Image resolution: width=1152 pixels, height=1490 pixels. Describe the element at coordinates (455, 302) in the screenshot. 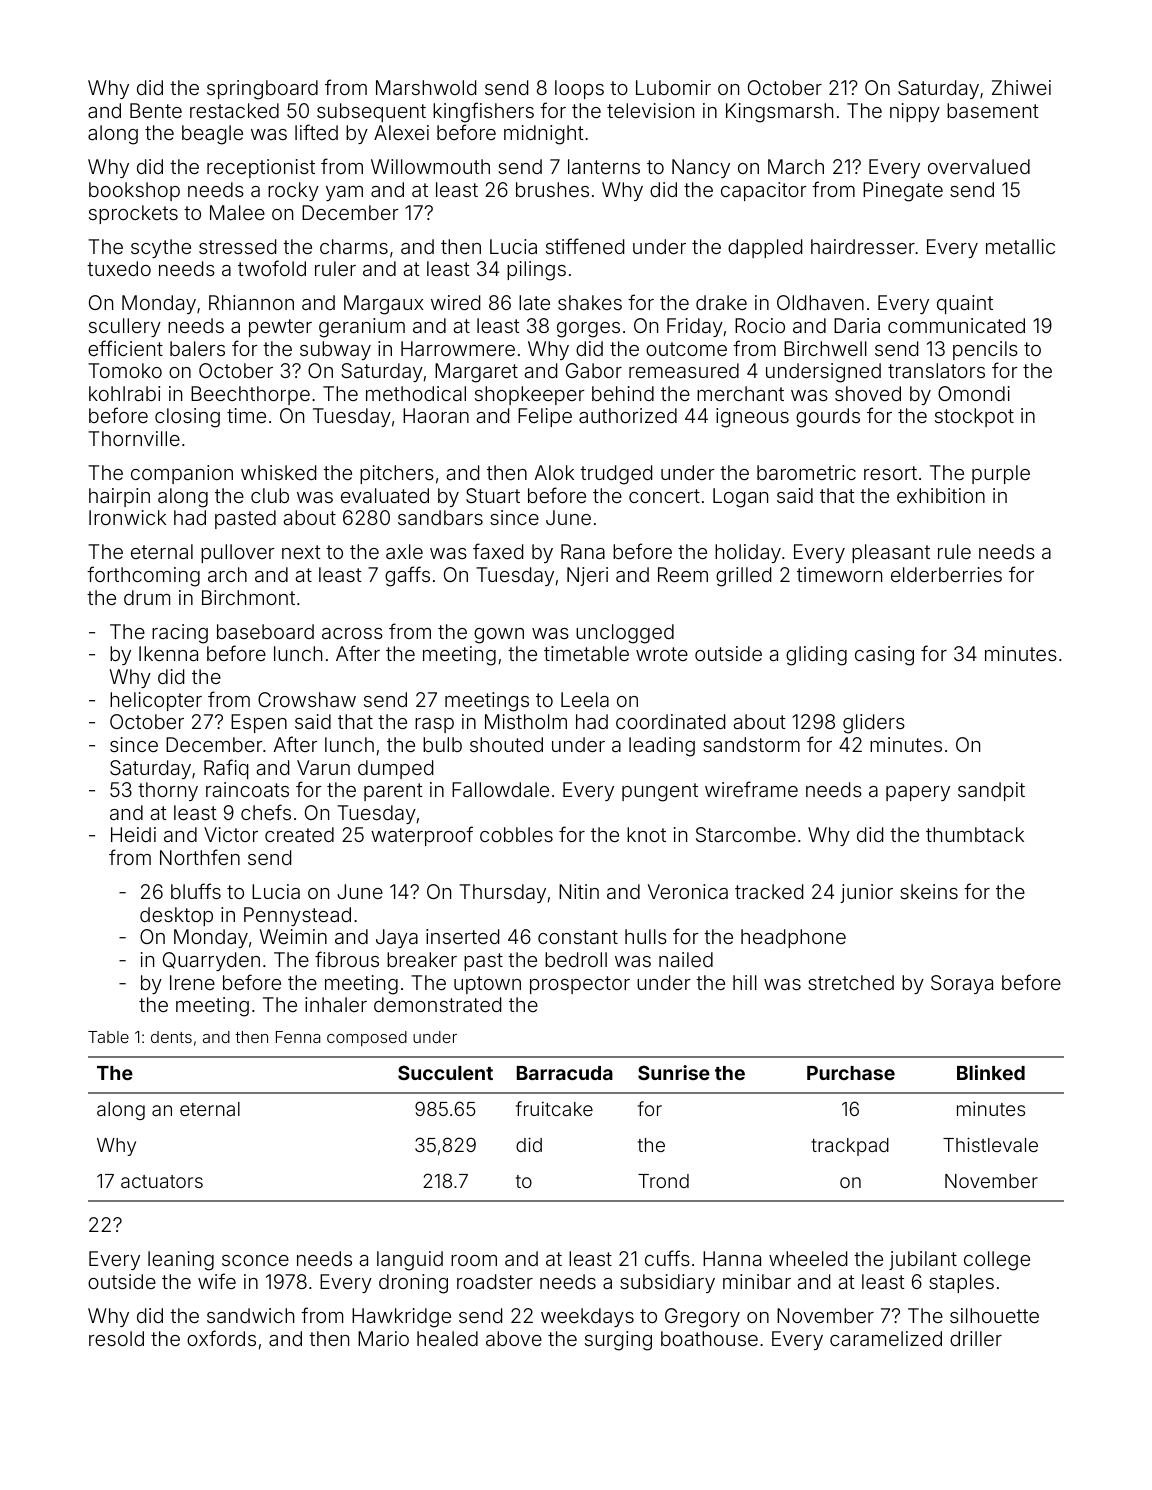

I see `wired` at that location.
